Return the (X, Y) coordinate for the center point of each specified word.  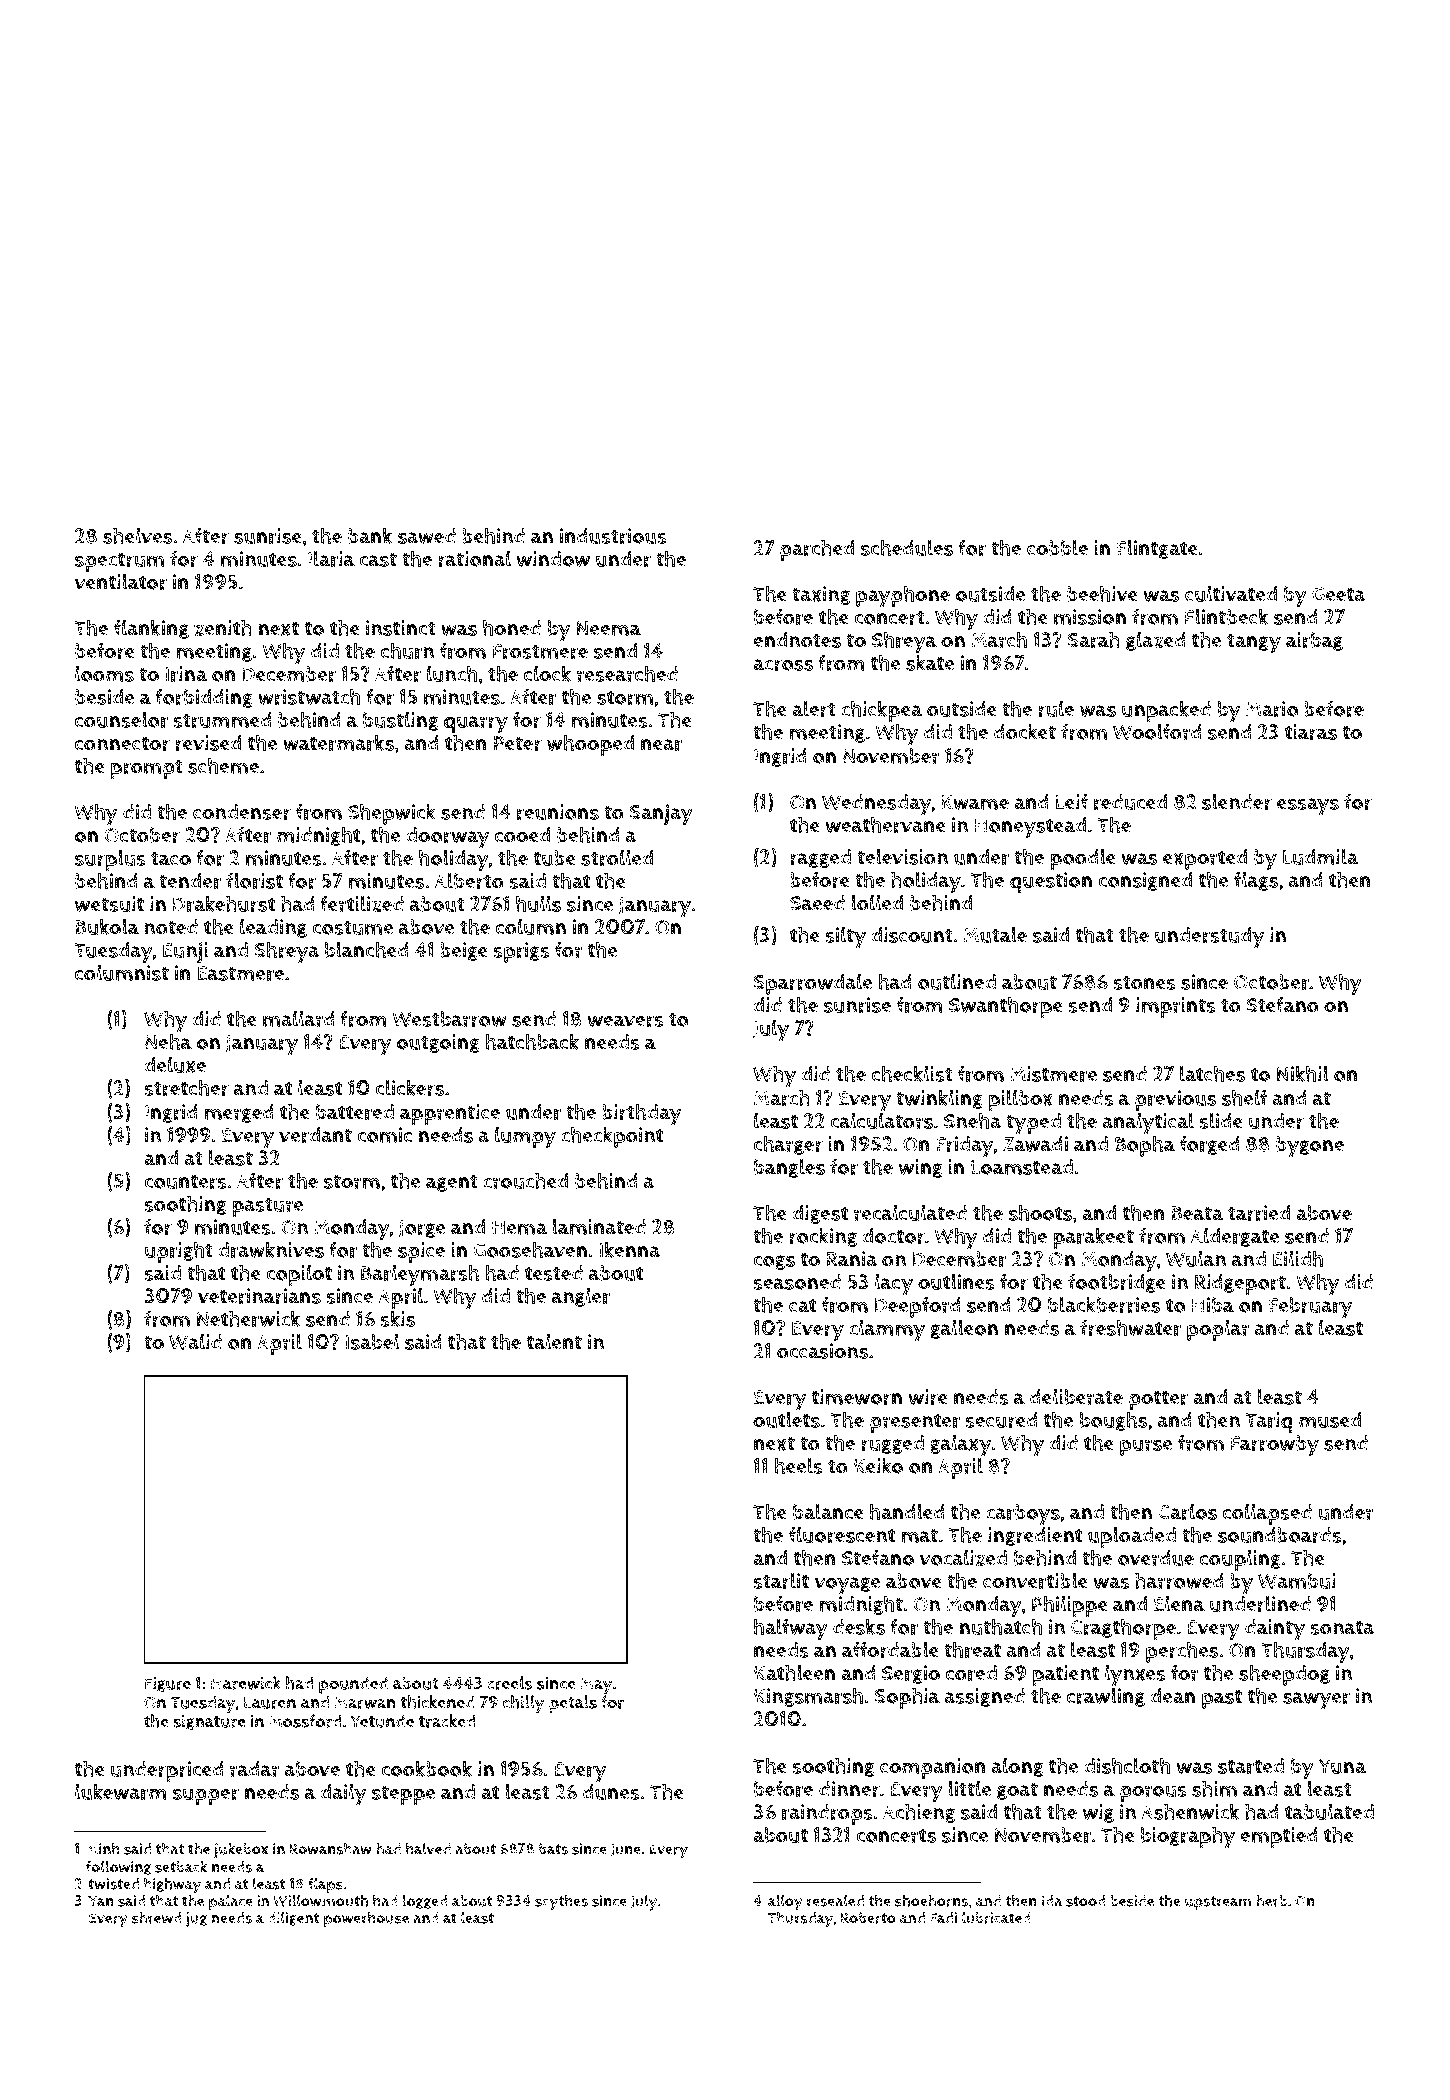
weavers (626, 1021)
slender (1237, 801)
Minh (103, 1848)
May (597, 1685)
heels (798, 1465)
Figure (168, 1685)
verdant (315, 1135)
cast (378, 559)
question (1051, 882)
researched (627, 673)
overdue (1156, 1558)
